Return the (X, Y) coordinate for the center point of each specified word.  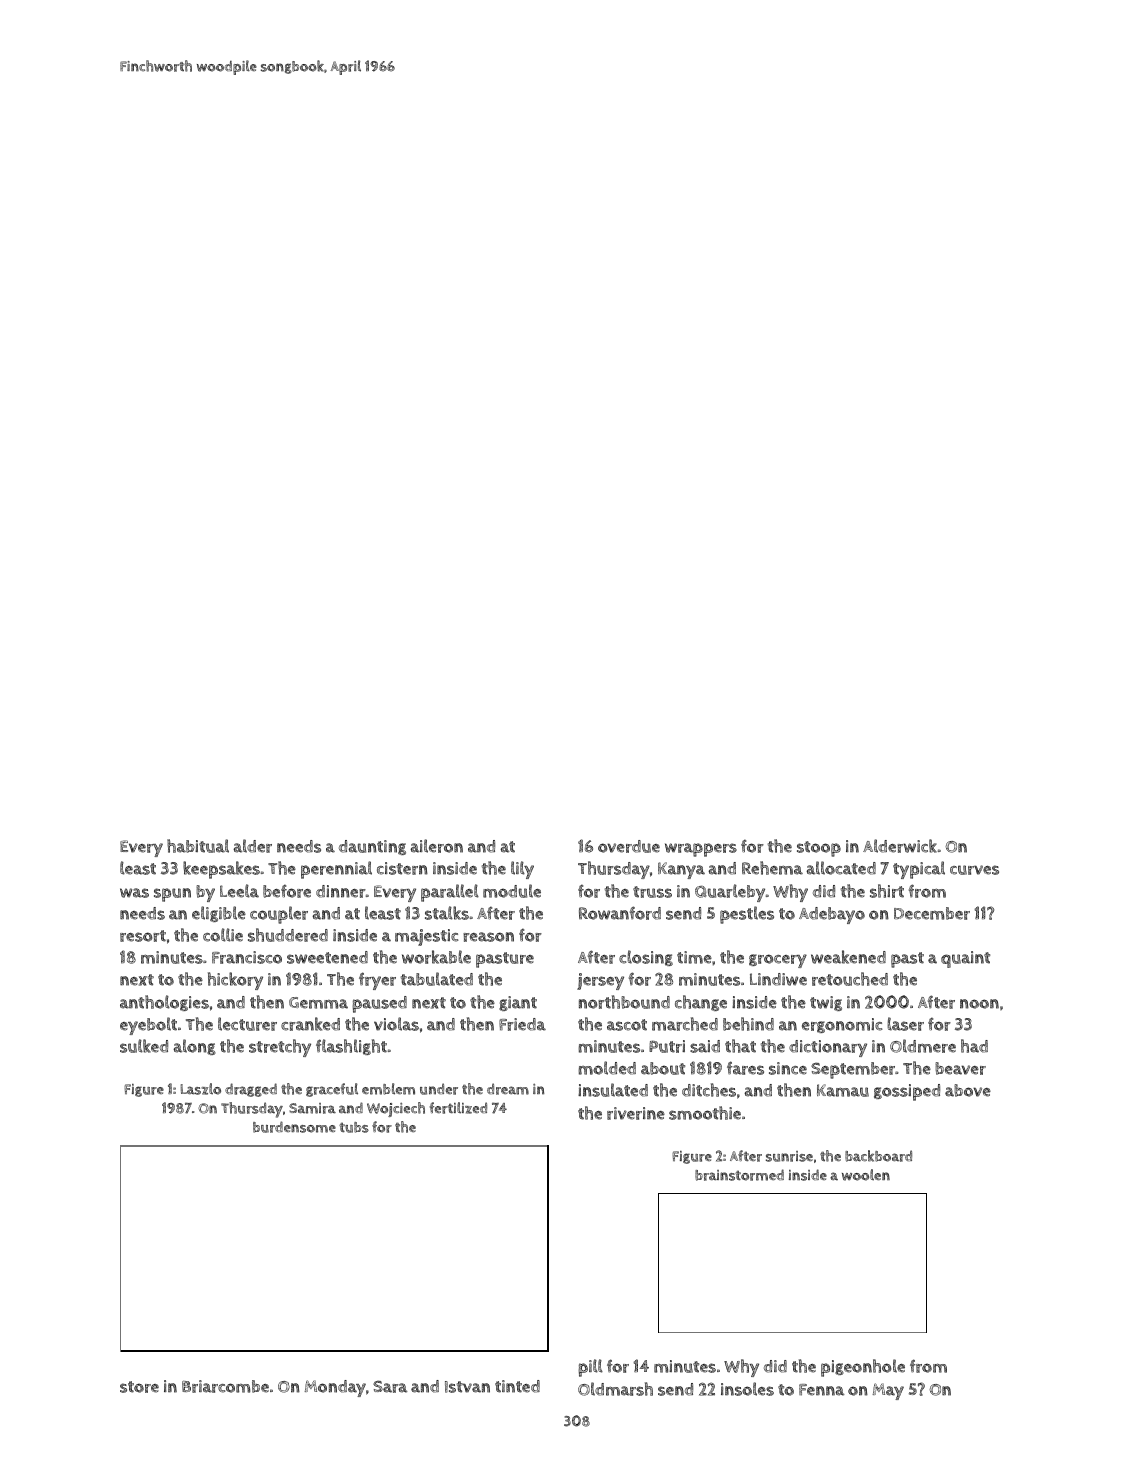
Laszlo (201, 1089)
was (134, 893)
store (139, 1387)
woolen (866, 1175)
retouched (850, 979)
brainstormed (739, 1175)
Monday (335, 1388)
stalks (447, 913)
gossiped (907, 1092)
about (663, 1068)
